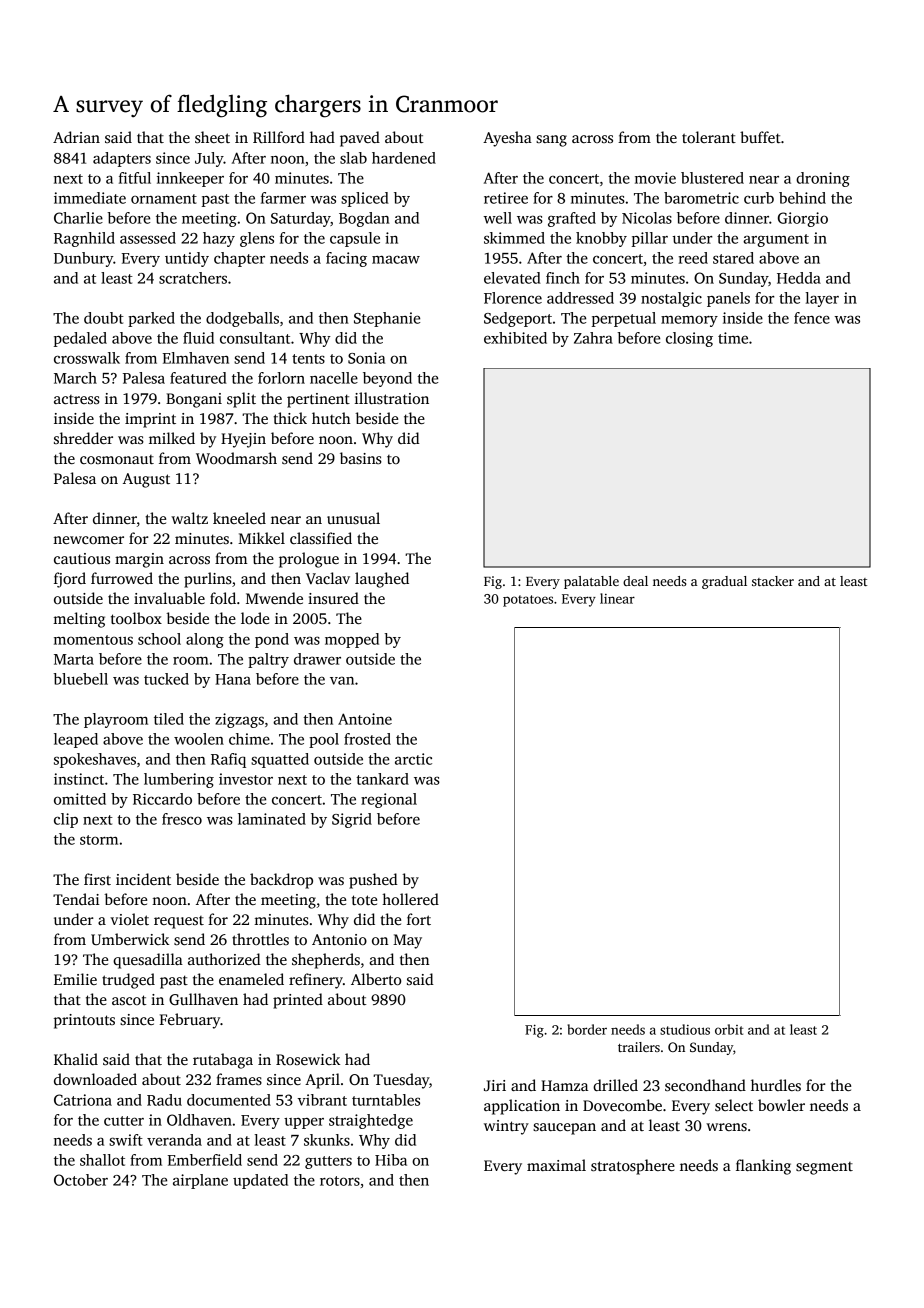 The image size is (924, 1308). I want to click on palatable, so click(591, 582).
